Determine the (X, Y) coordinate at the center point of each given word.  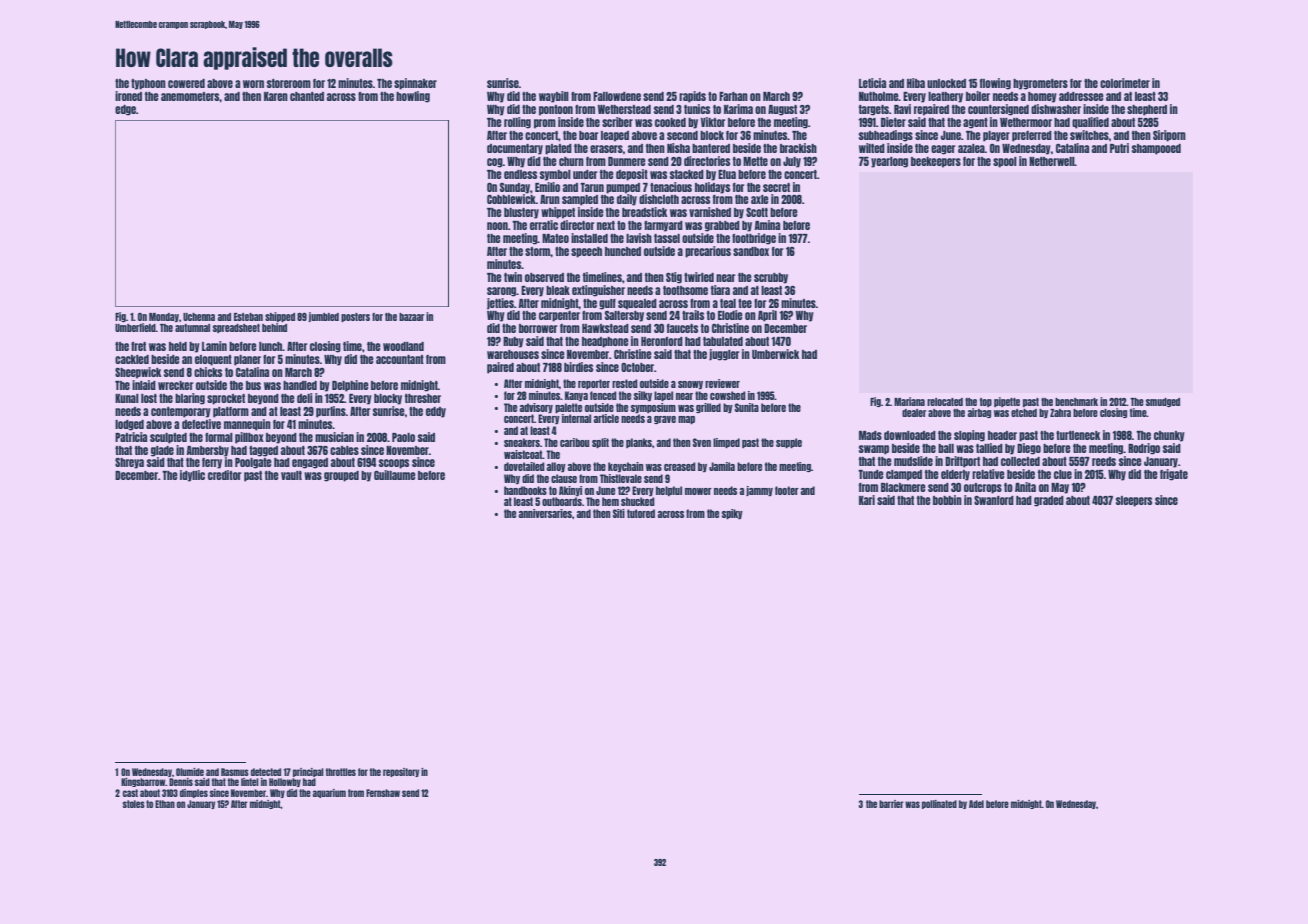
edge (125, 110)
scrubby (771, 278)
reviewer (722, 383)
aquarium (329, 793)
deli (305, 398)
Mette (755, 161)
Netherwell (1052, 161)
